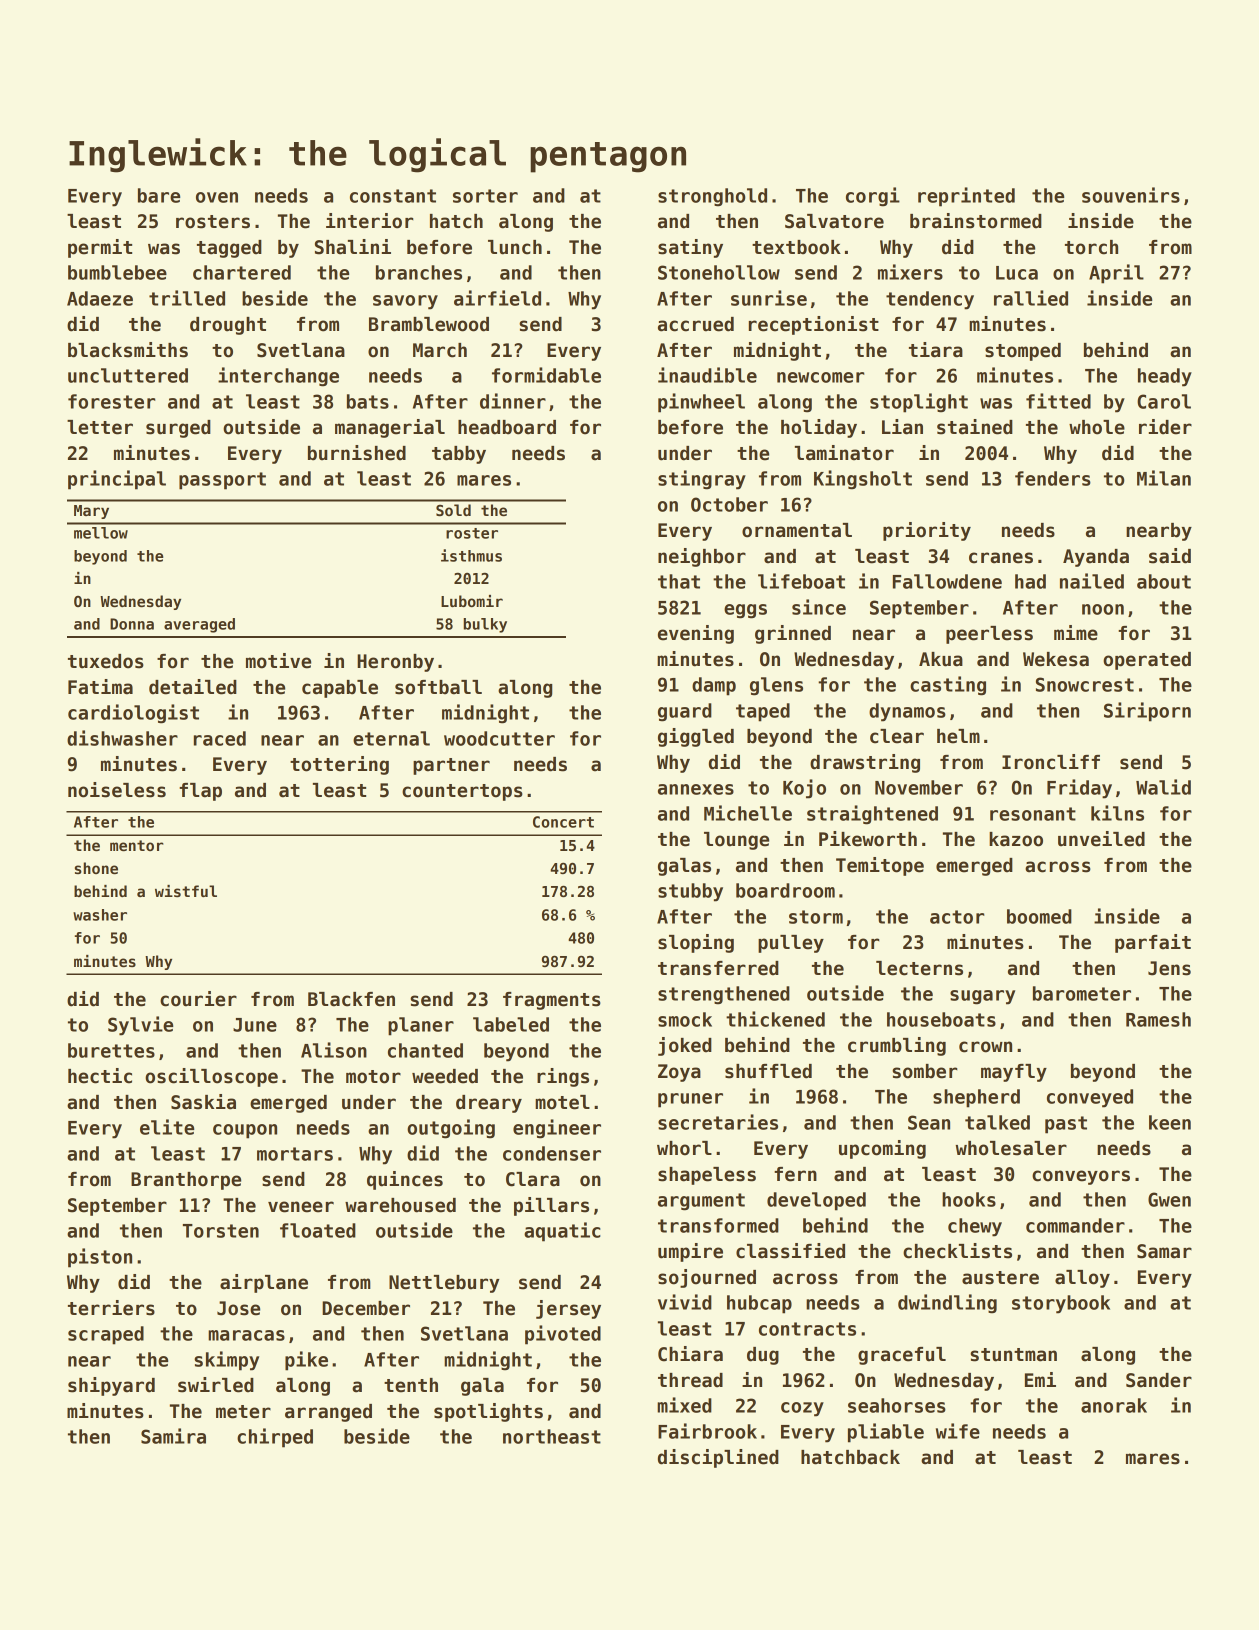  Describe the element at coordinates (100, 427) in the screenshot. I see `letter` at that location.
